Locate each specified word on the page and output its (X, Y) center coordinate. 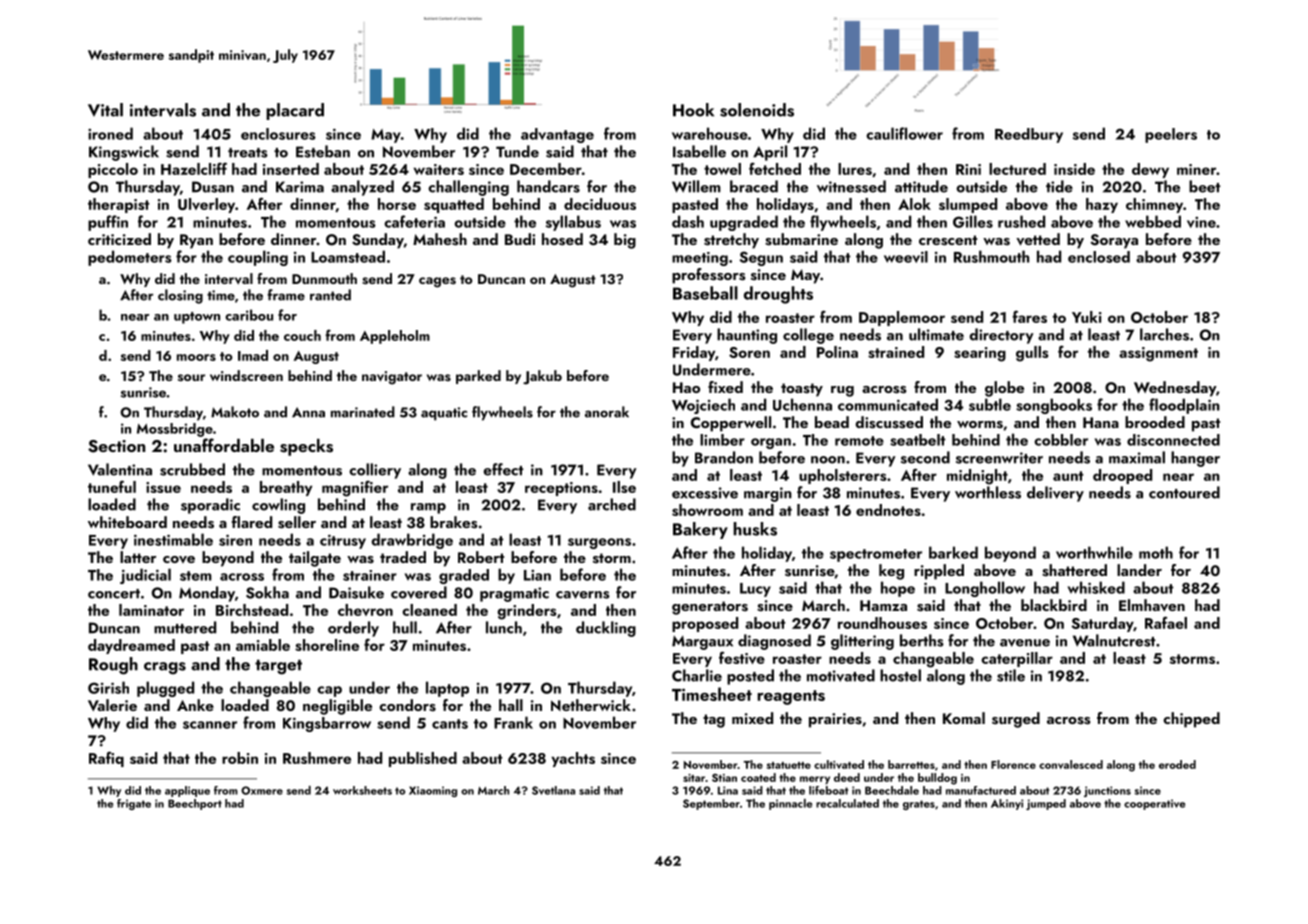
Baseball (705, 293)
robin (240, 758)
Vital (105, 110)
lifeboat (828, 790)
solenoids (757, 110)
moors (196, 357)
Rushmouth (991, 256)
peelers (1171, 135)
